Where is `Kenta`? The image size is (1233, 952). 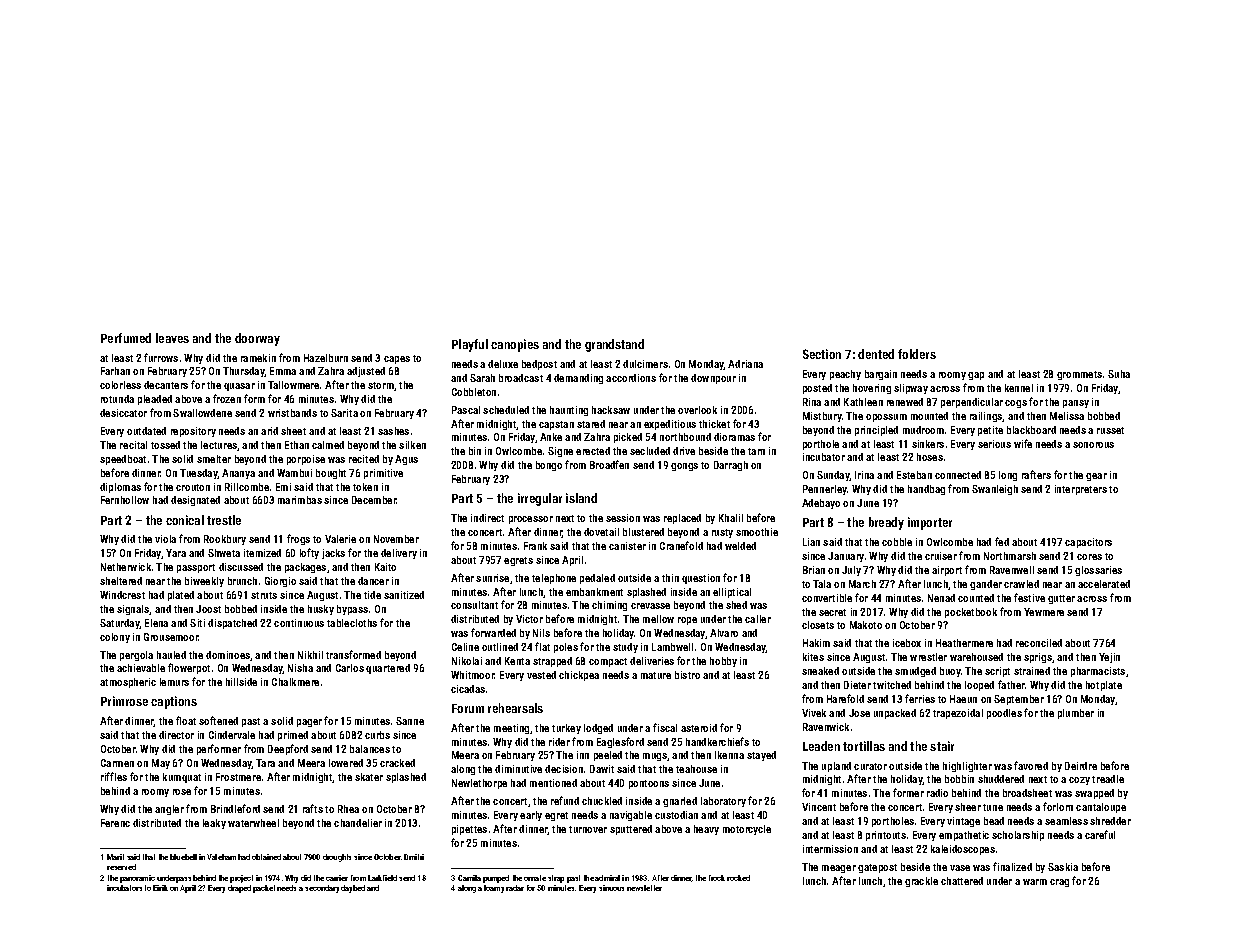 Kenta is located at coordinates (517, 661).
